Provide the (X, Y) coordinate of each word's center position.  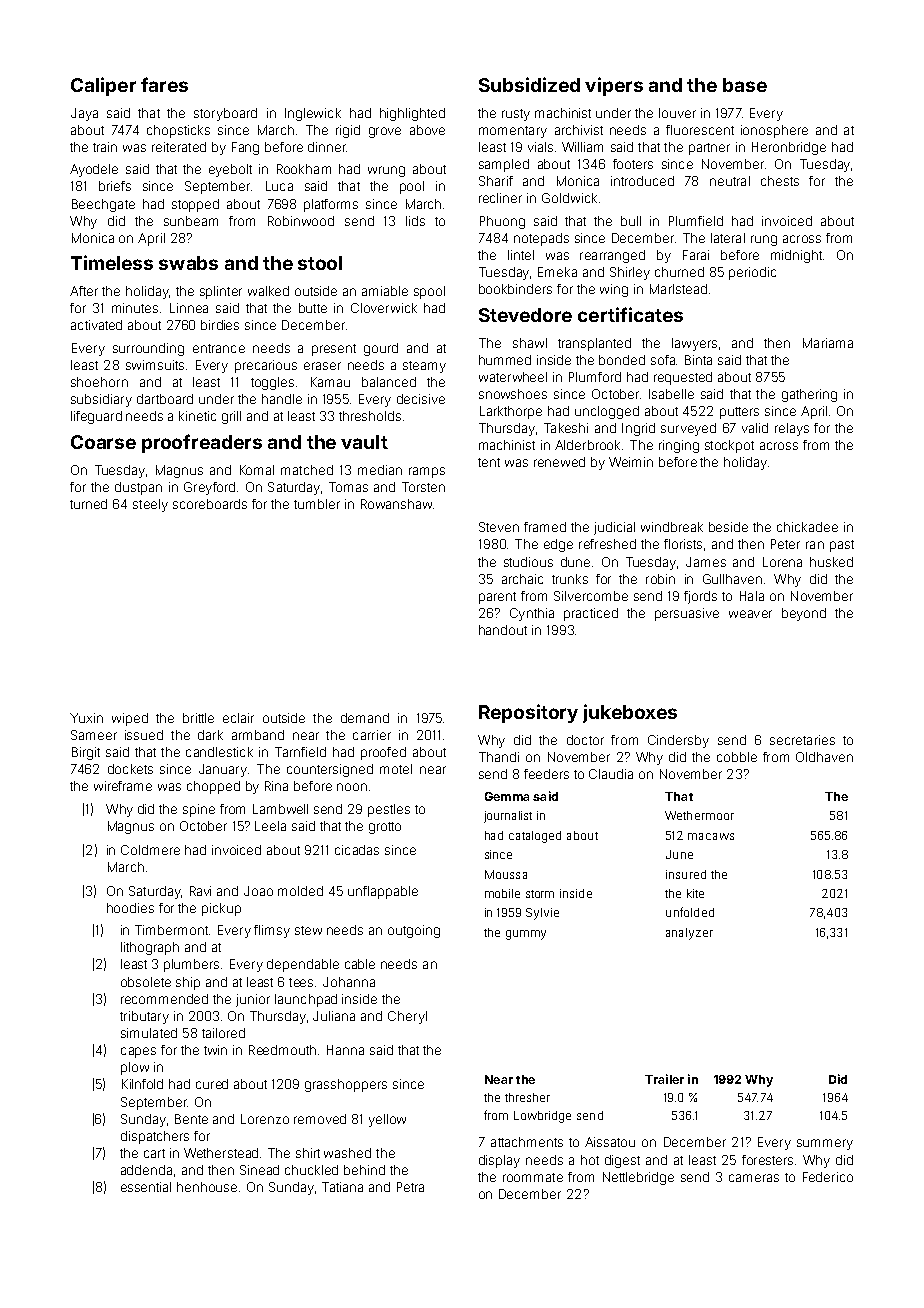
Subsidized (529, 84)
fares (164, 84)
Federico (828, 1177)
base (745, 85)
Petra (410, 1187)
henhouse (207, 1187)
